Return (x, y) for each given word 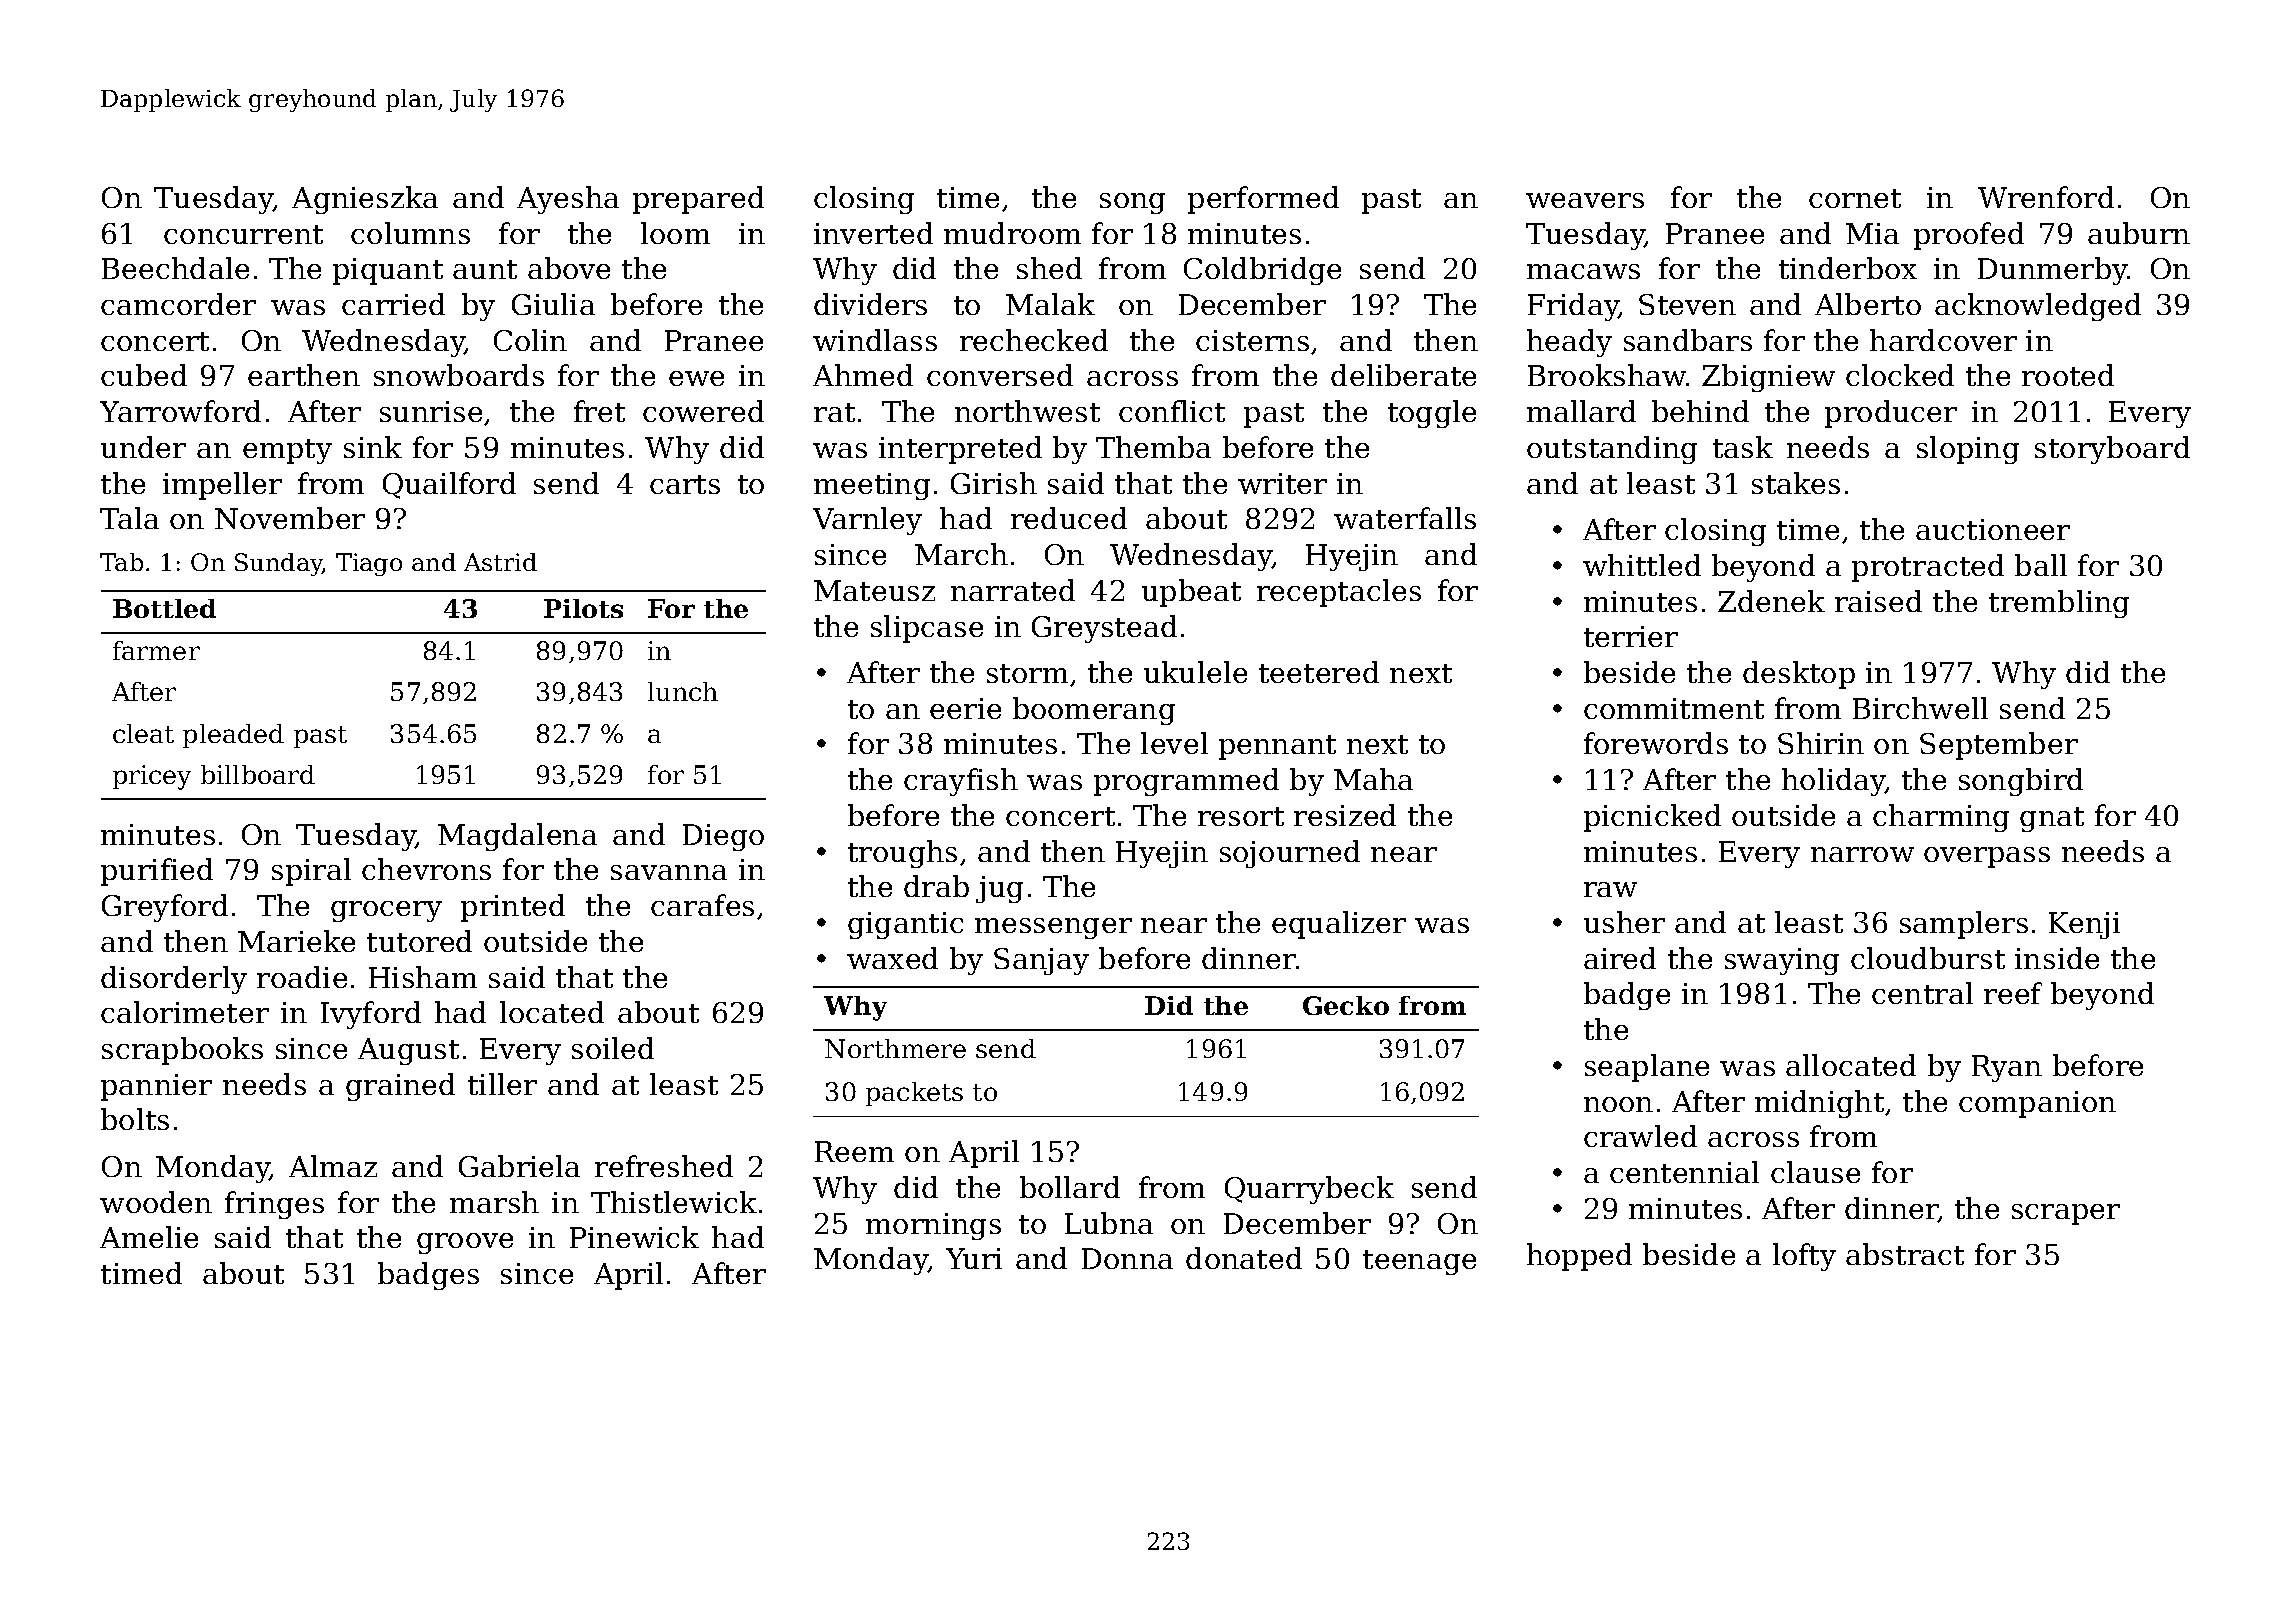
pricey (152, 777)
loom (675, 233)
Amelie (149, 1237)
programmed (1186, 782)
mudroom (1012, 233)
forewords (1656, 743)
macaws (1583, 271)
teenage (1419, 1262)
